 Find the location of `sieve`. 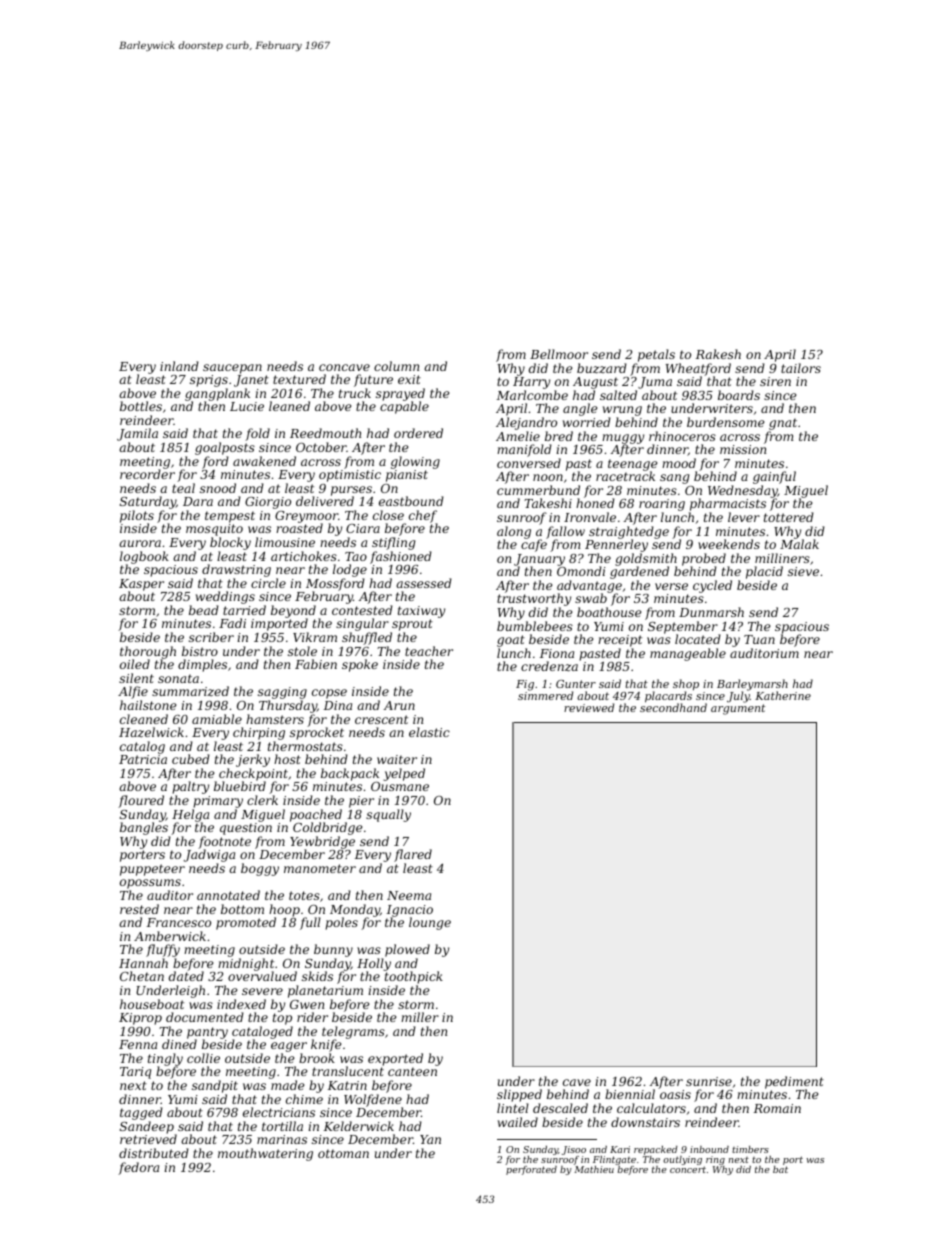

sieve is located at coordinates (803, 571).
